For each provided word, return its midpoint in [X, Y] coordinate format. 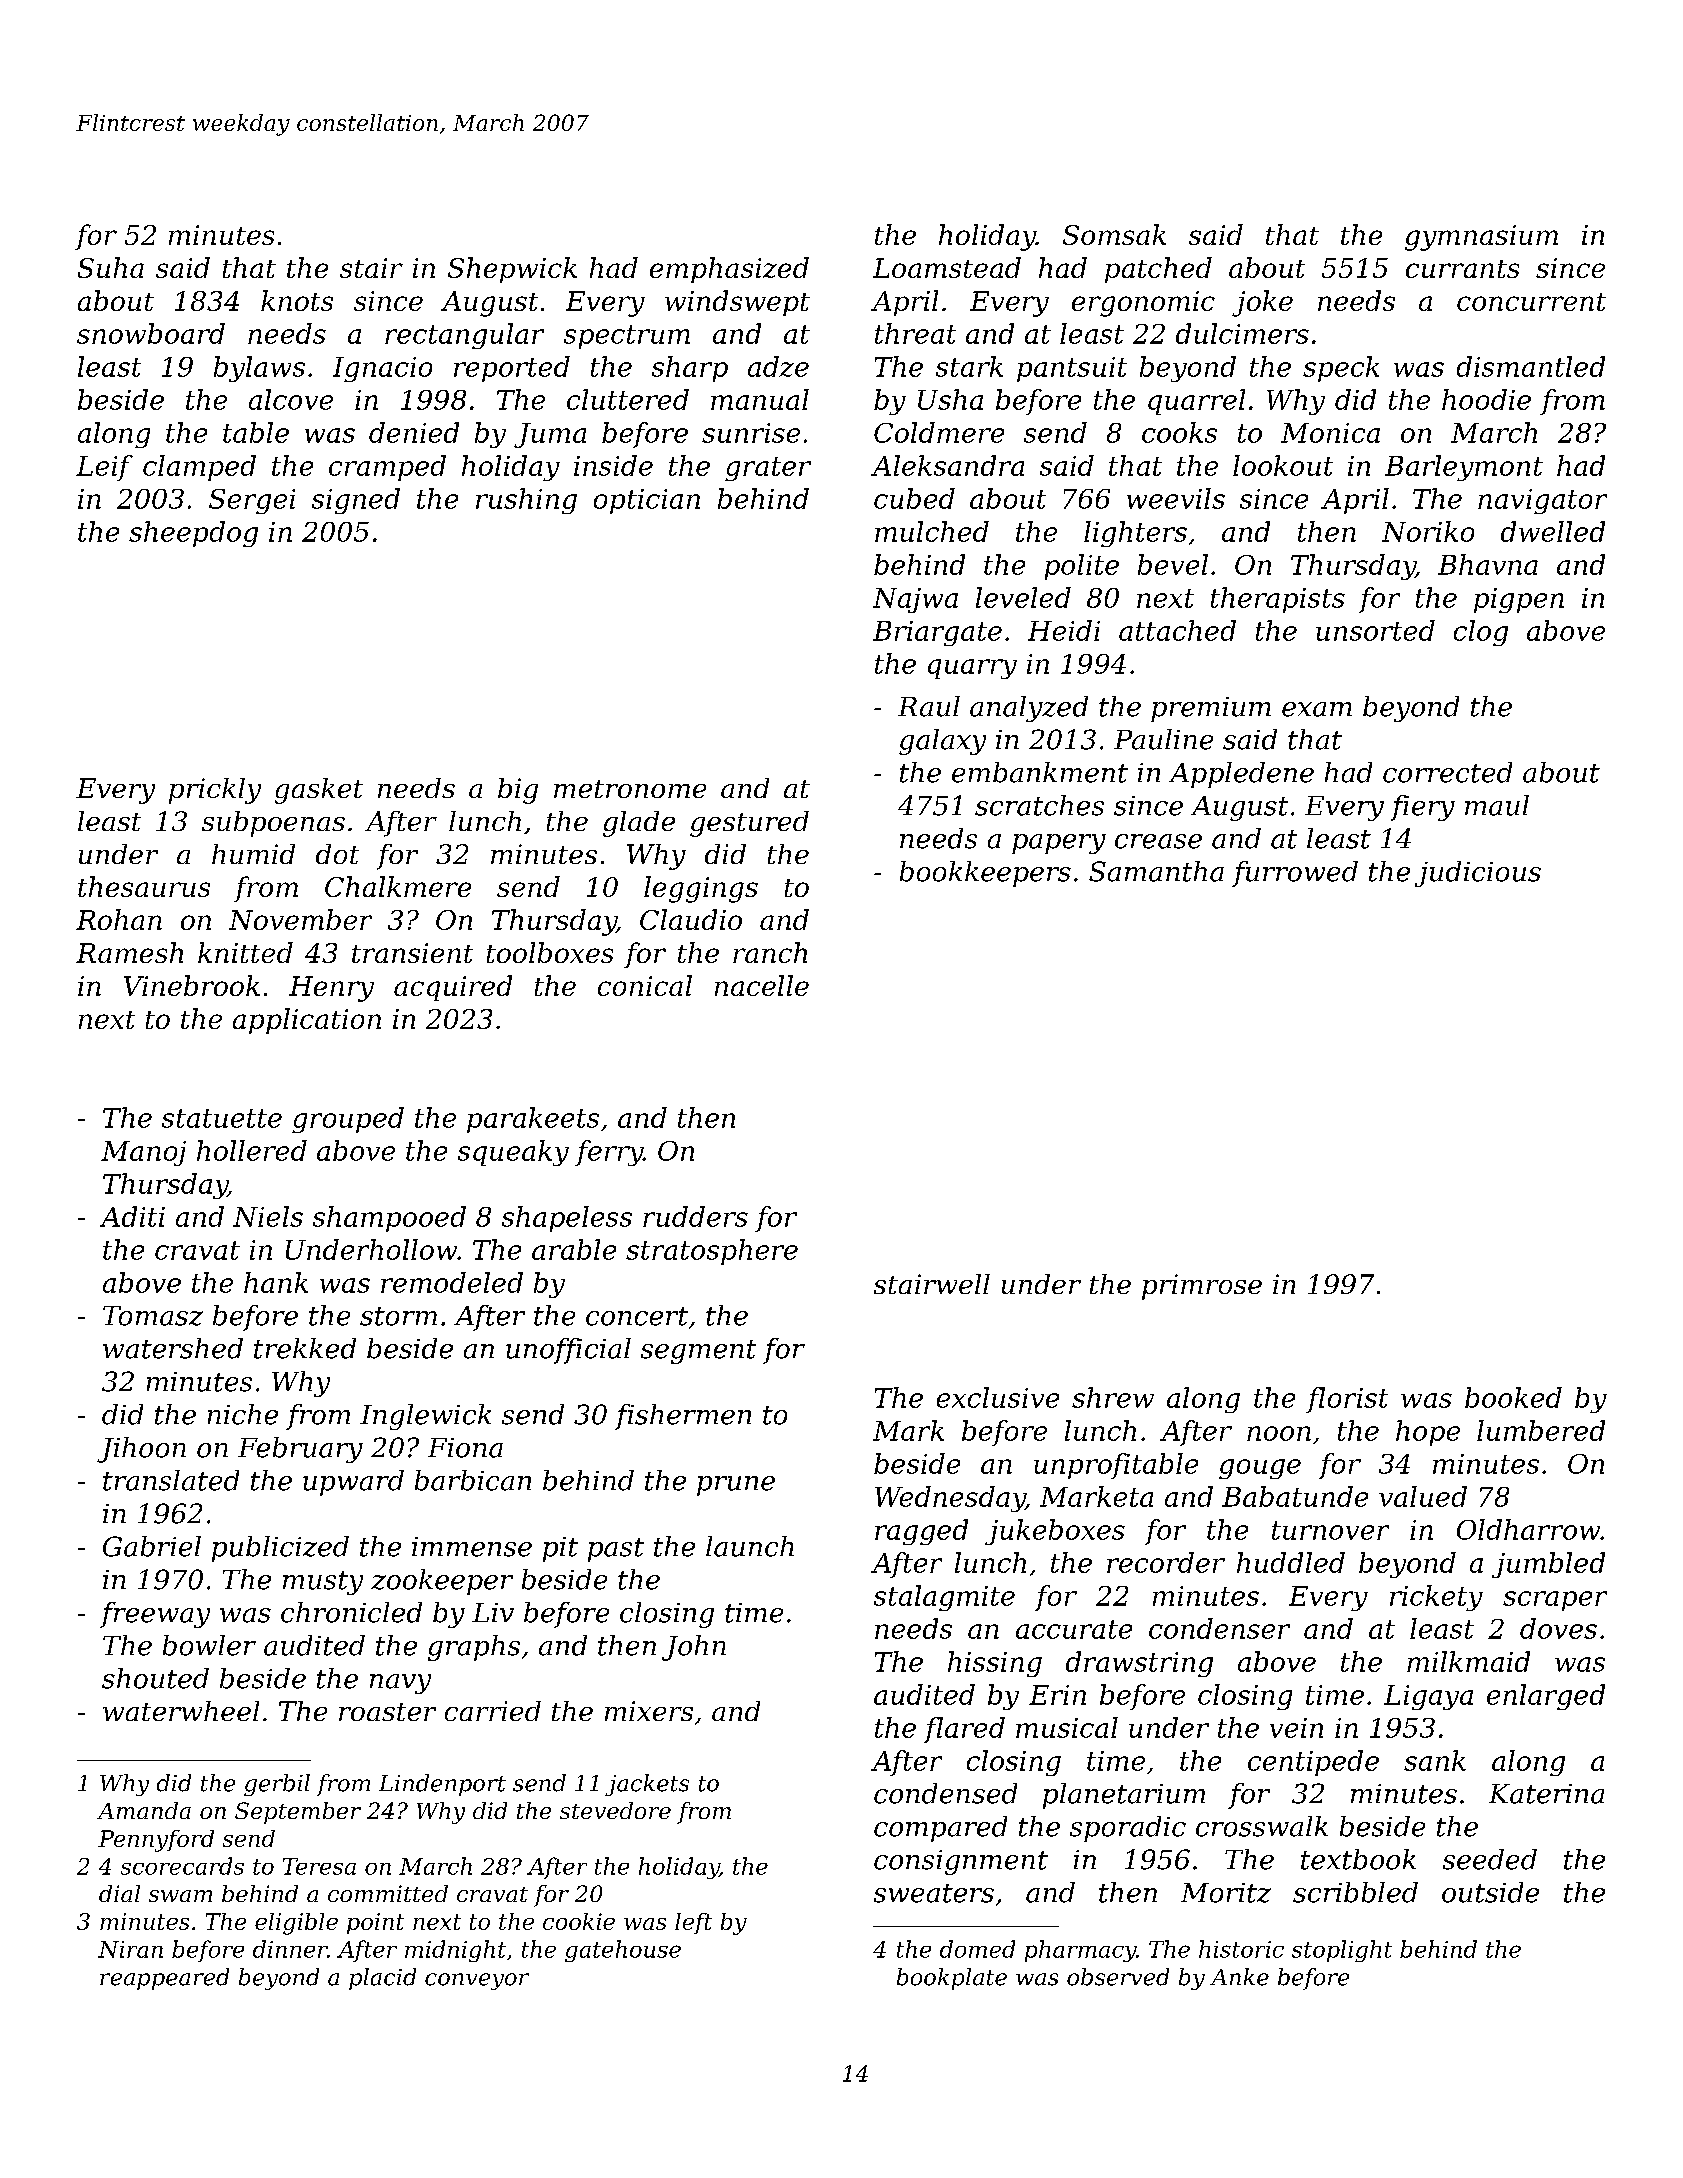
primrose [1202, 1287]
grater [768, 469]
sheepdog [193, 534]
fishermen [683, 1417]
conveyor [477, 1981]
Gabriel [152, 1546]
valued [1423, 1496]
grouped [348, 1120]
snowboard [151, 333]
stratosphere [712, 1252]
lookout [1283, 465]
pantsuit [1072, 369]
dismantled [1531, 366]
